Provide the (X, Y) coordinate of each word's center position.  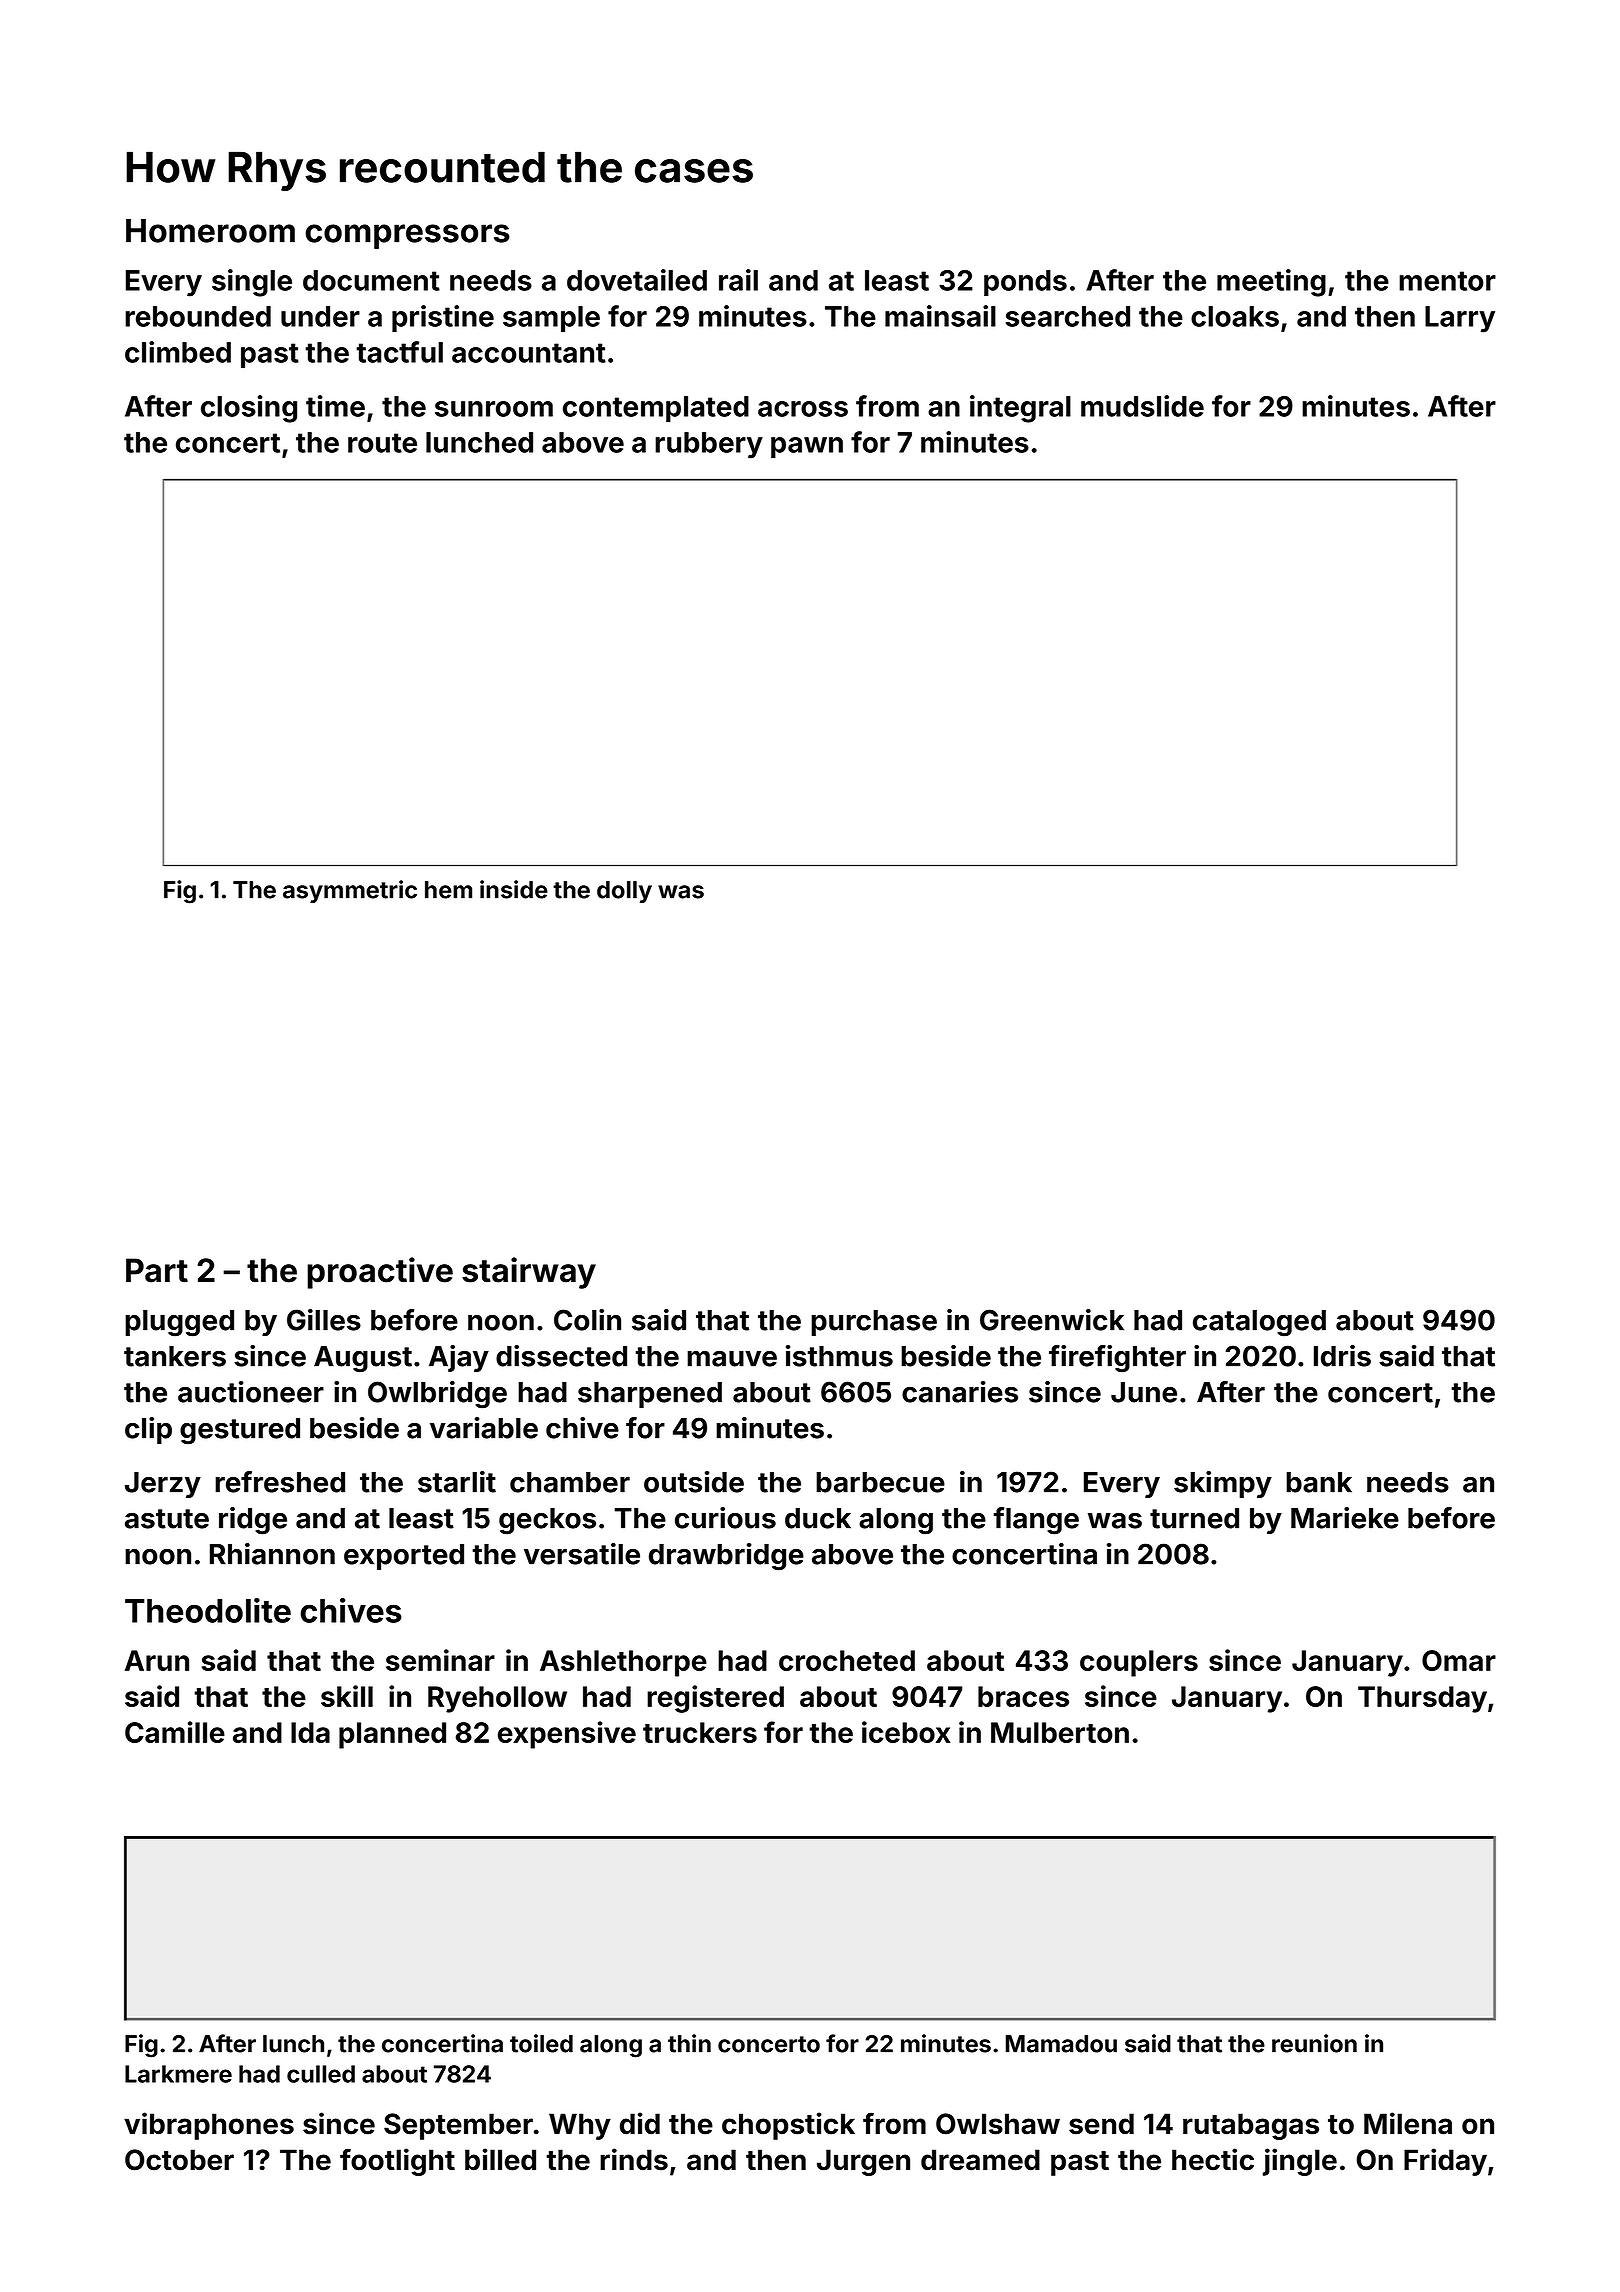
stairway (529, 1273)
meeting (1271, 283)
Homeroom (210, 231)
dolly (624, 892)
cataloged (1259, 1323)
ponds (1025, 283)
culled (321, 2074)
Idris (1342, 1356)
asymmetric (350, 891)
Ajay (459, 1358)
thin (689, 2043)
